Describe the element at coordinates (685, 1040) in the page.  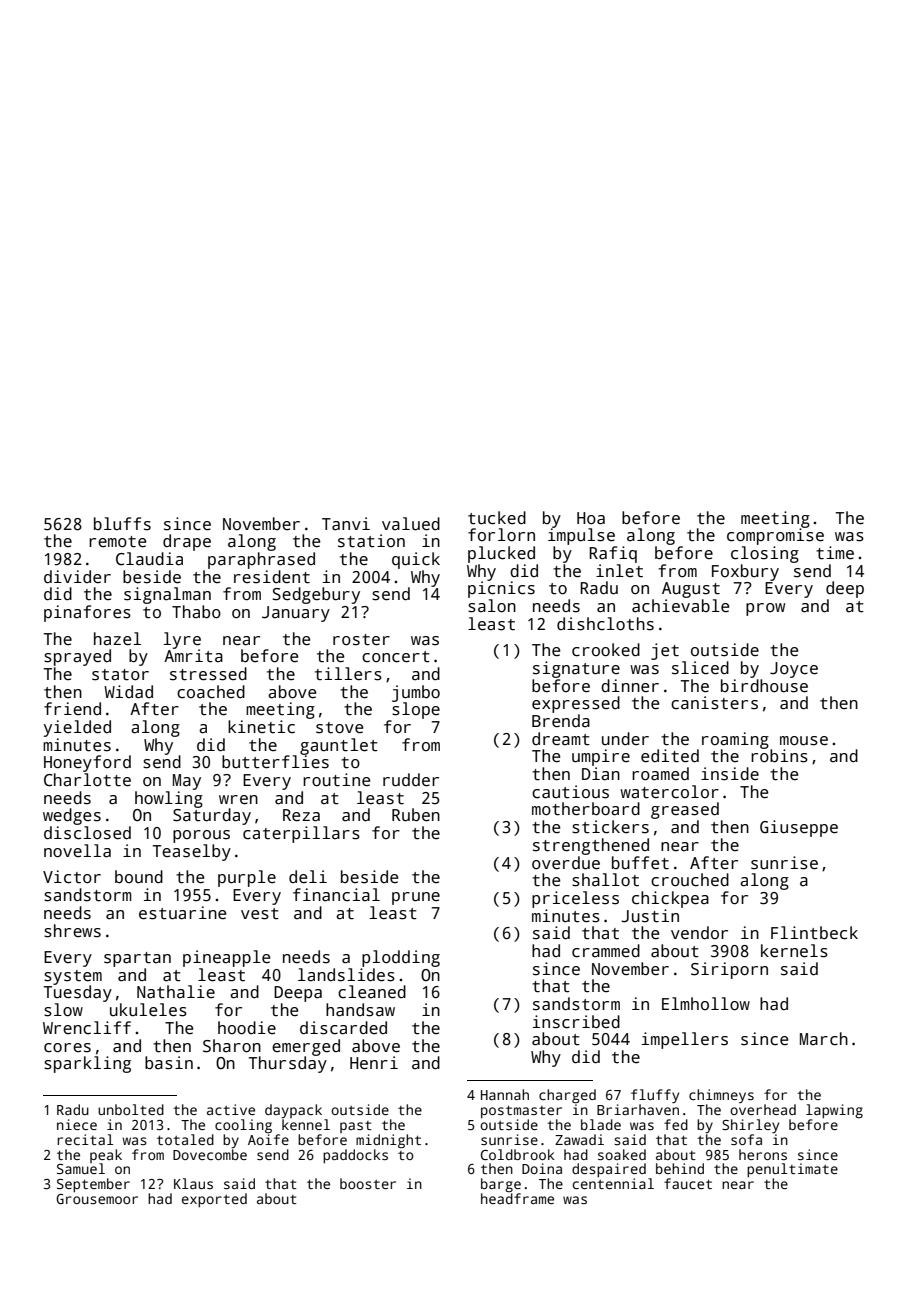
I see `impellers` at that location.
